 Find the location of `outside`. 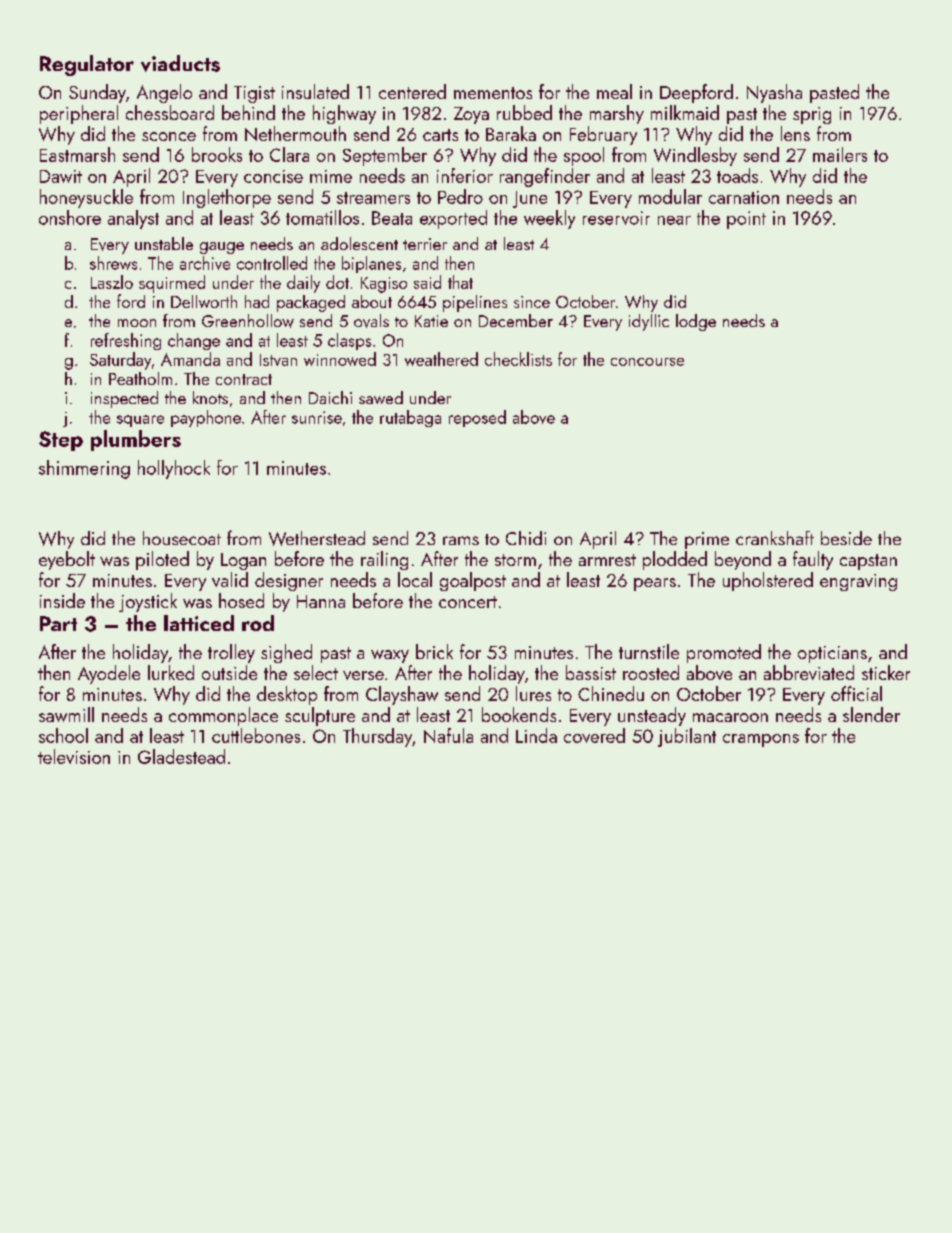

outside is located at coordinates (229, 672).
